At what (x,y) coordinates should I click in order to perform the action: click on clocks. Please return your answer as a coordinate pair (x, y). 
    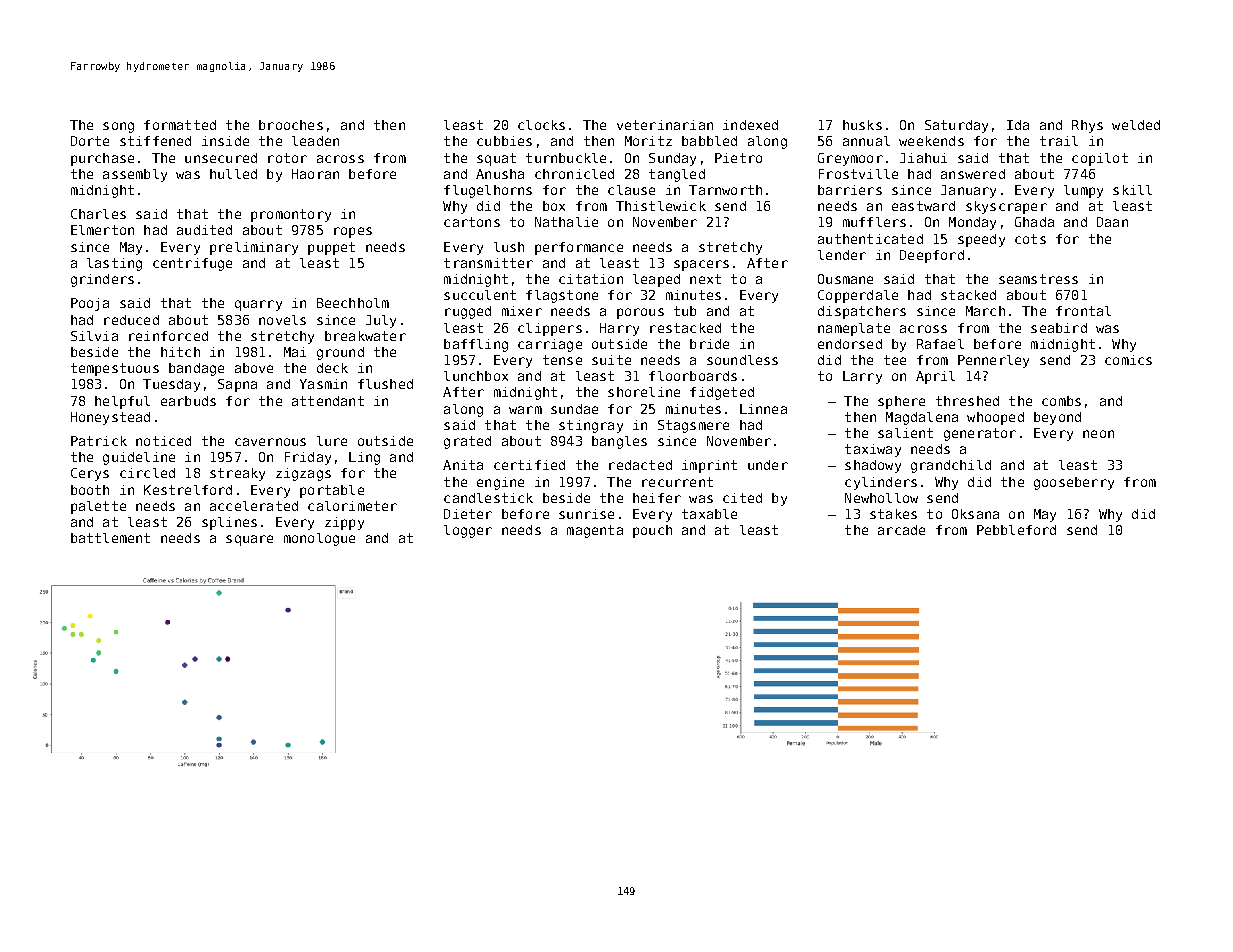
    Looking at the image, I should click on (541, 125).
